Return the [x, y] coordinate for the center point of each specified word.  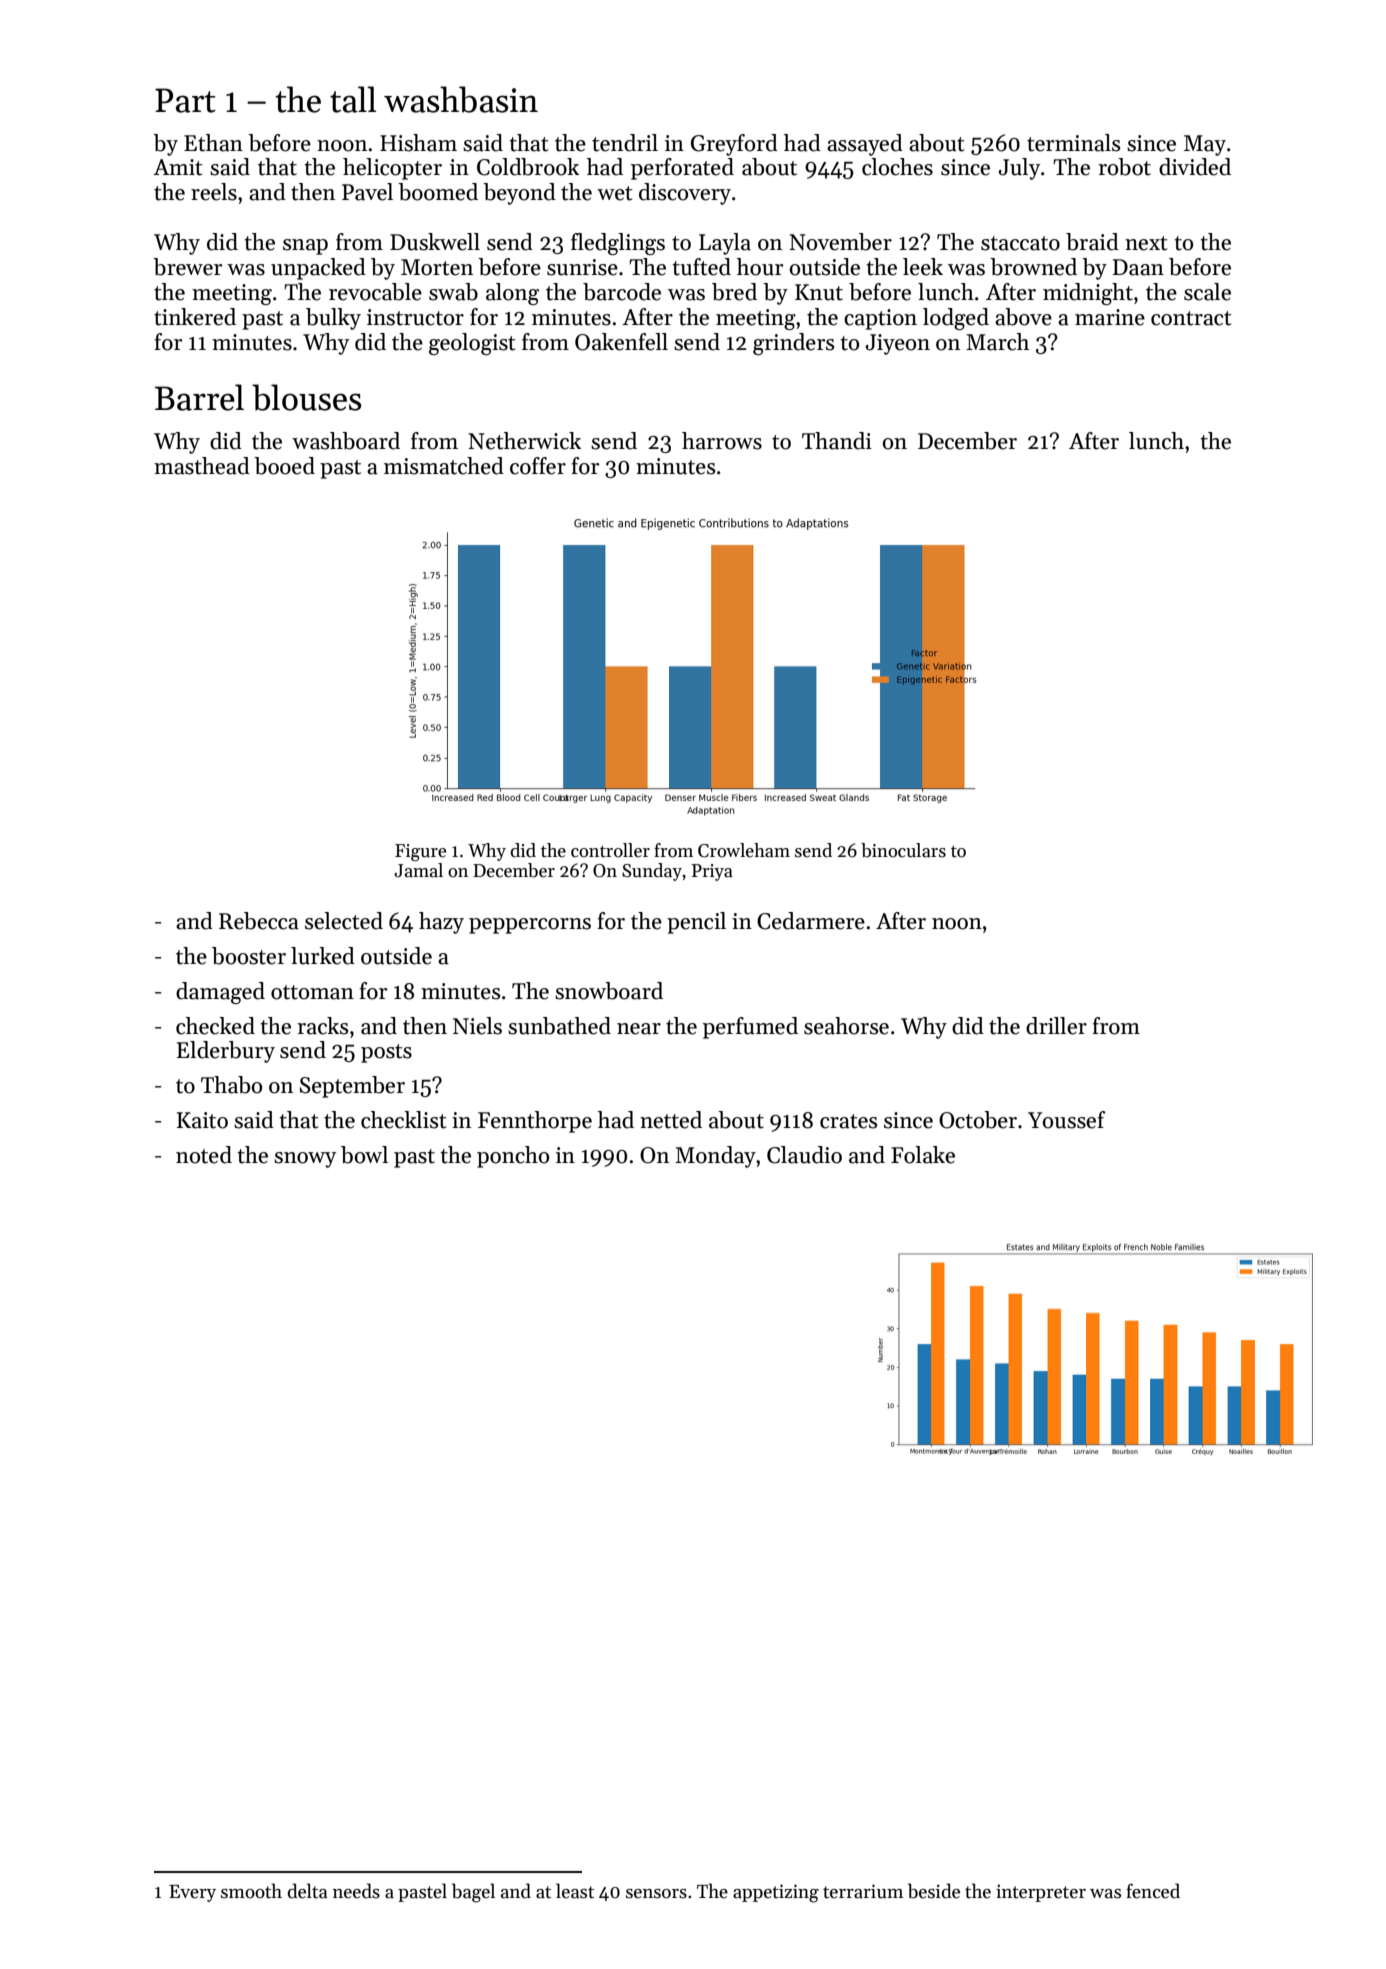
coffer [538, 466]
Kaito [202, 1120]
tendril [625, 143]
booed [284, 466]
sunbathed [559, 1026]
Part [185, 100]
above [1023, 317]
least [575, 1891]
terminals [1073, 143]
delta [308, 1891]
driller [1056, 1026]
